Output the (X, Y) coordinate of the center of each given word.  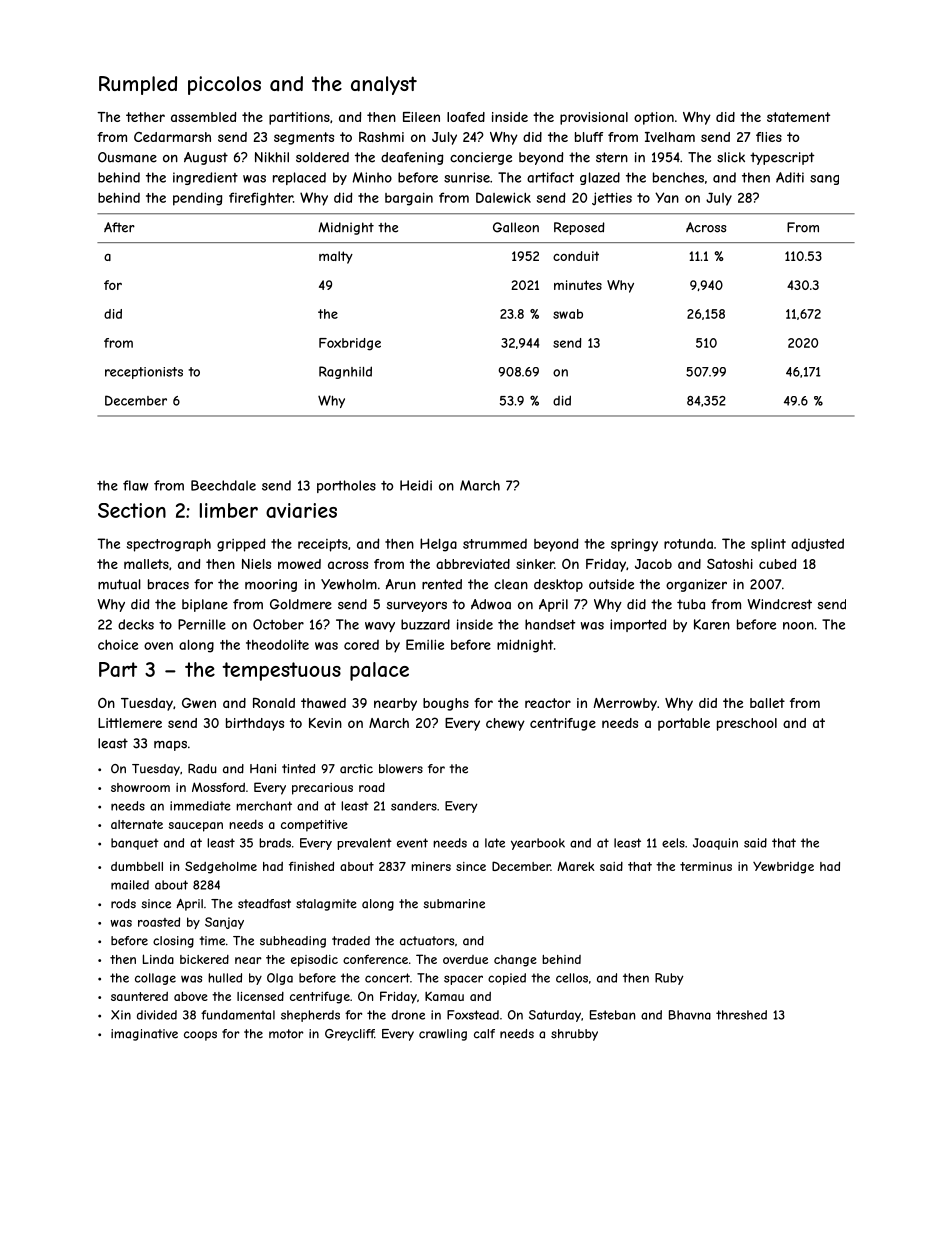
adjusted (817, 545)
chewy (505, 724)
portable (684, 724)
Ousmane (127, 157)
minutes (578, 285)
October (278, 624)
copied (507, 979)
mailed (130, 885)
